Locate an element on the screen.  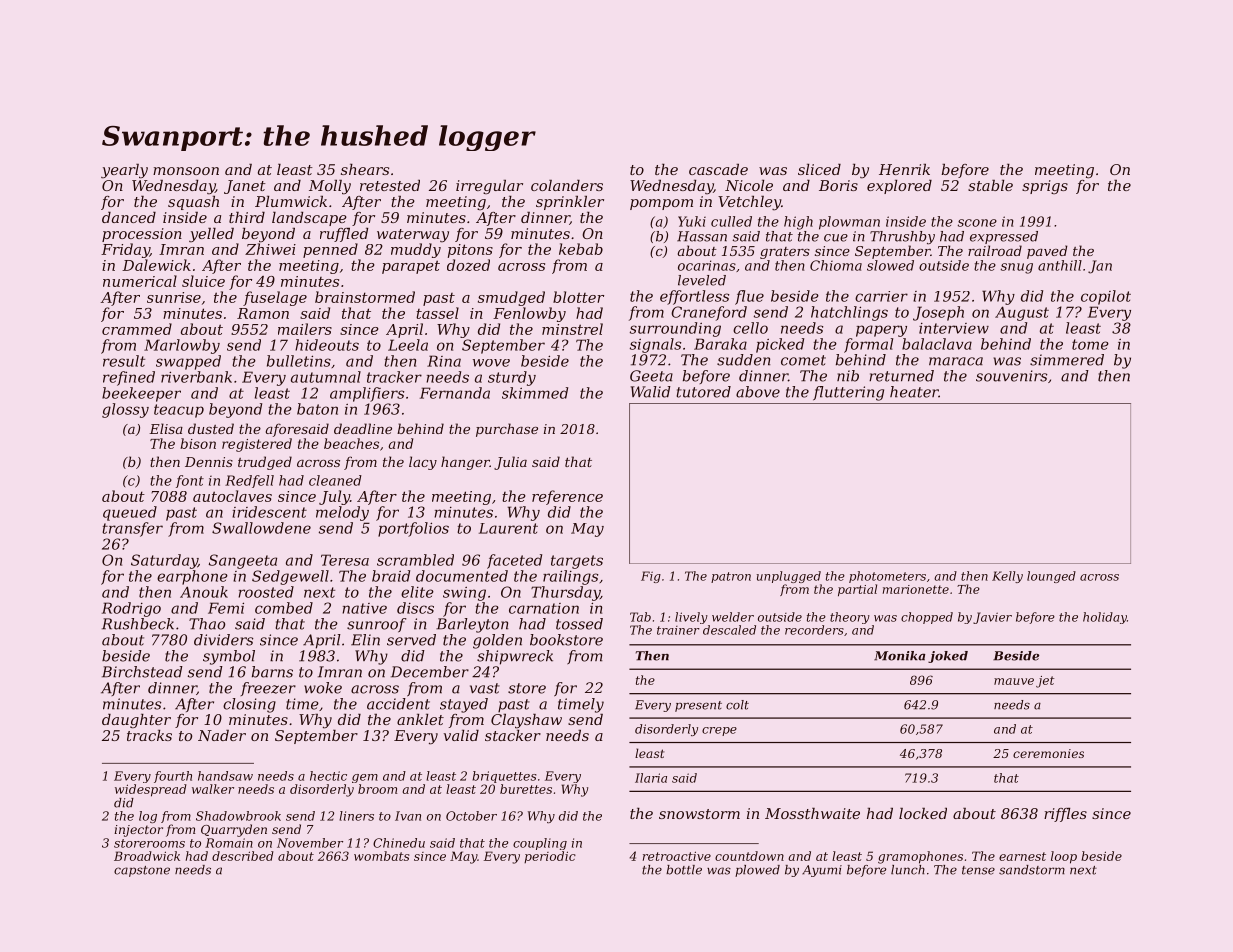
shears is located at coordinates (365, 169).
